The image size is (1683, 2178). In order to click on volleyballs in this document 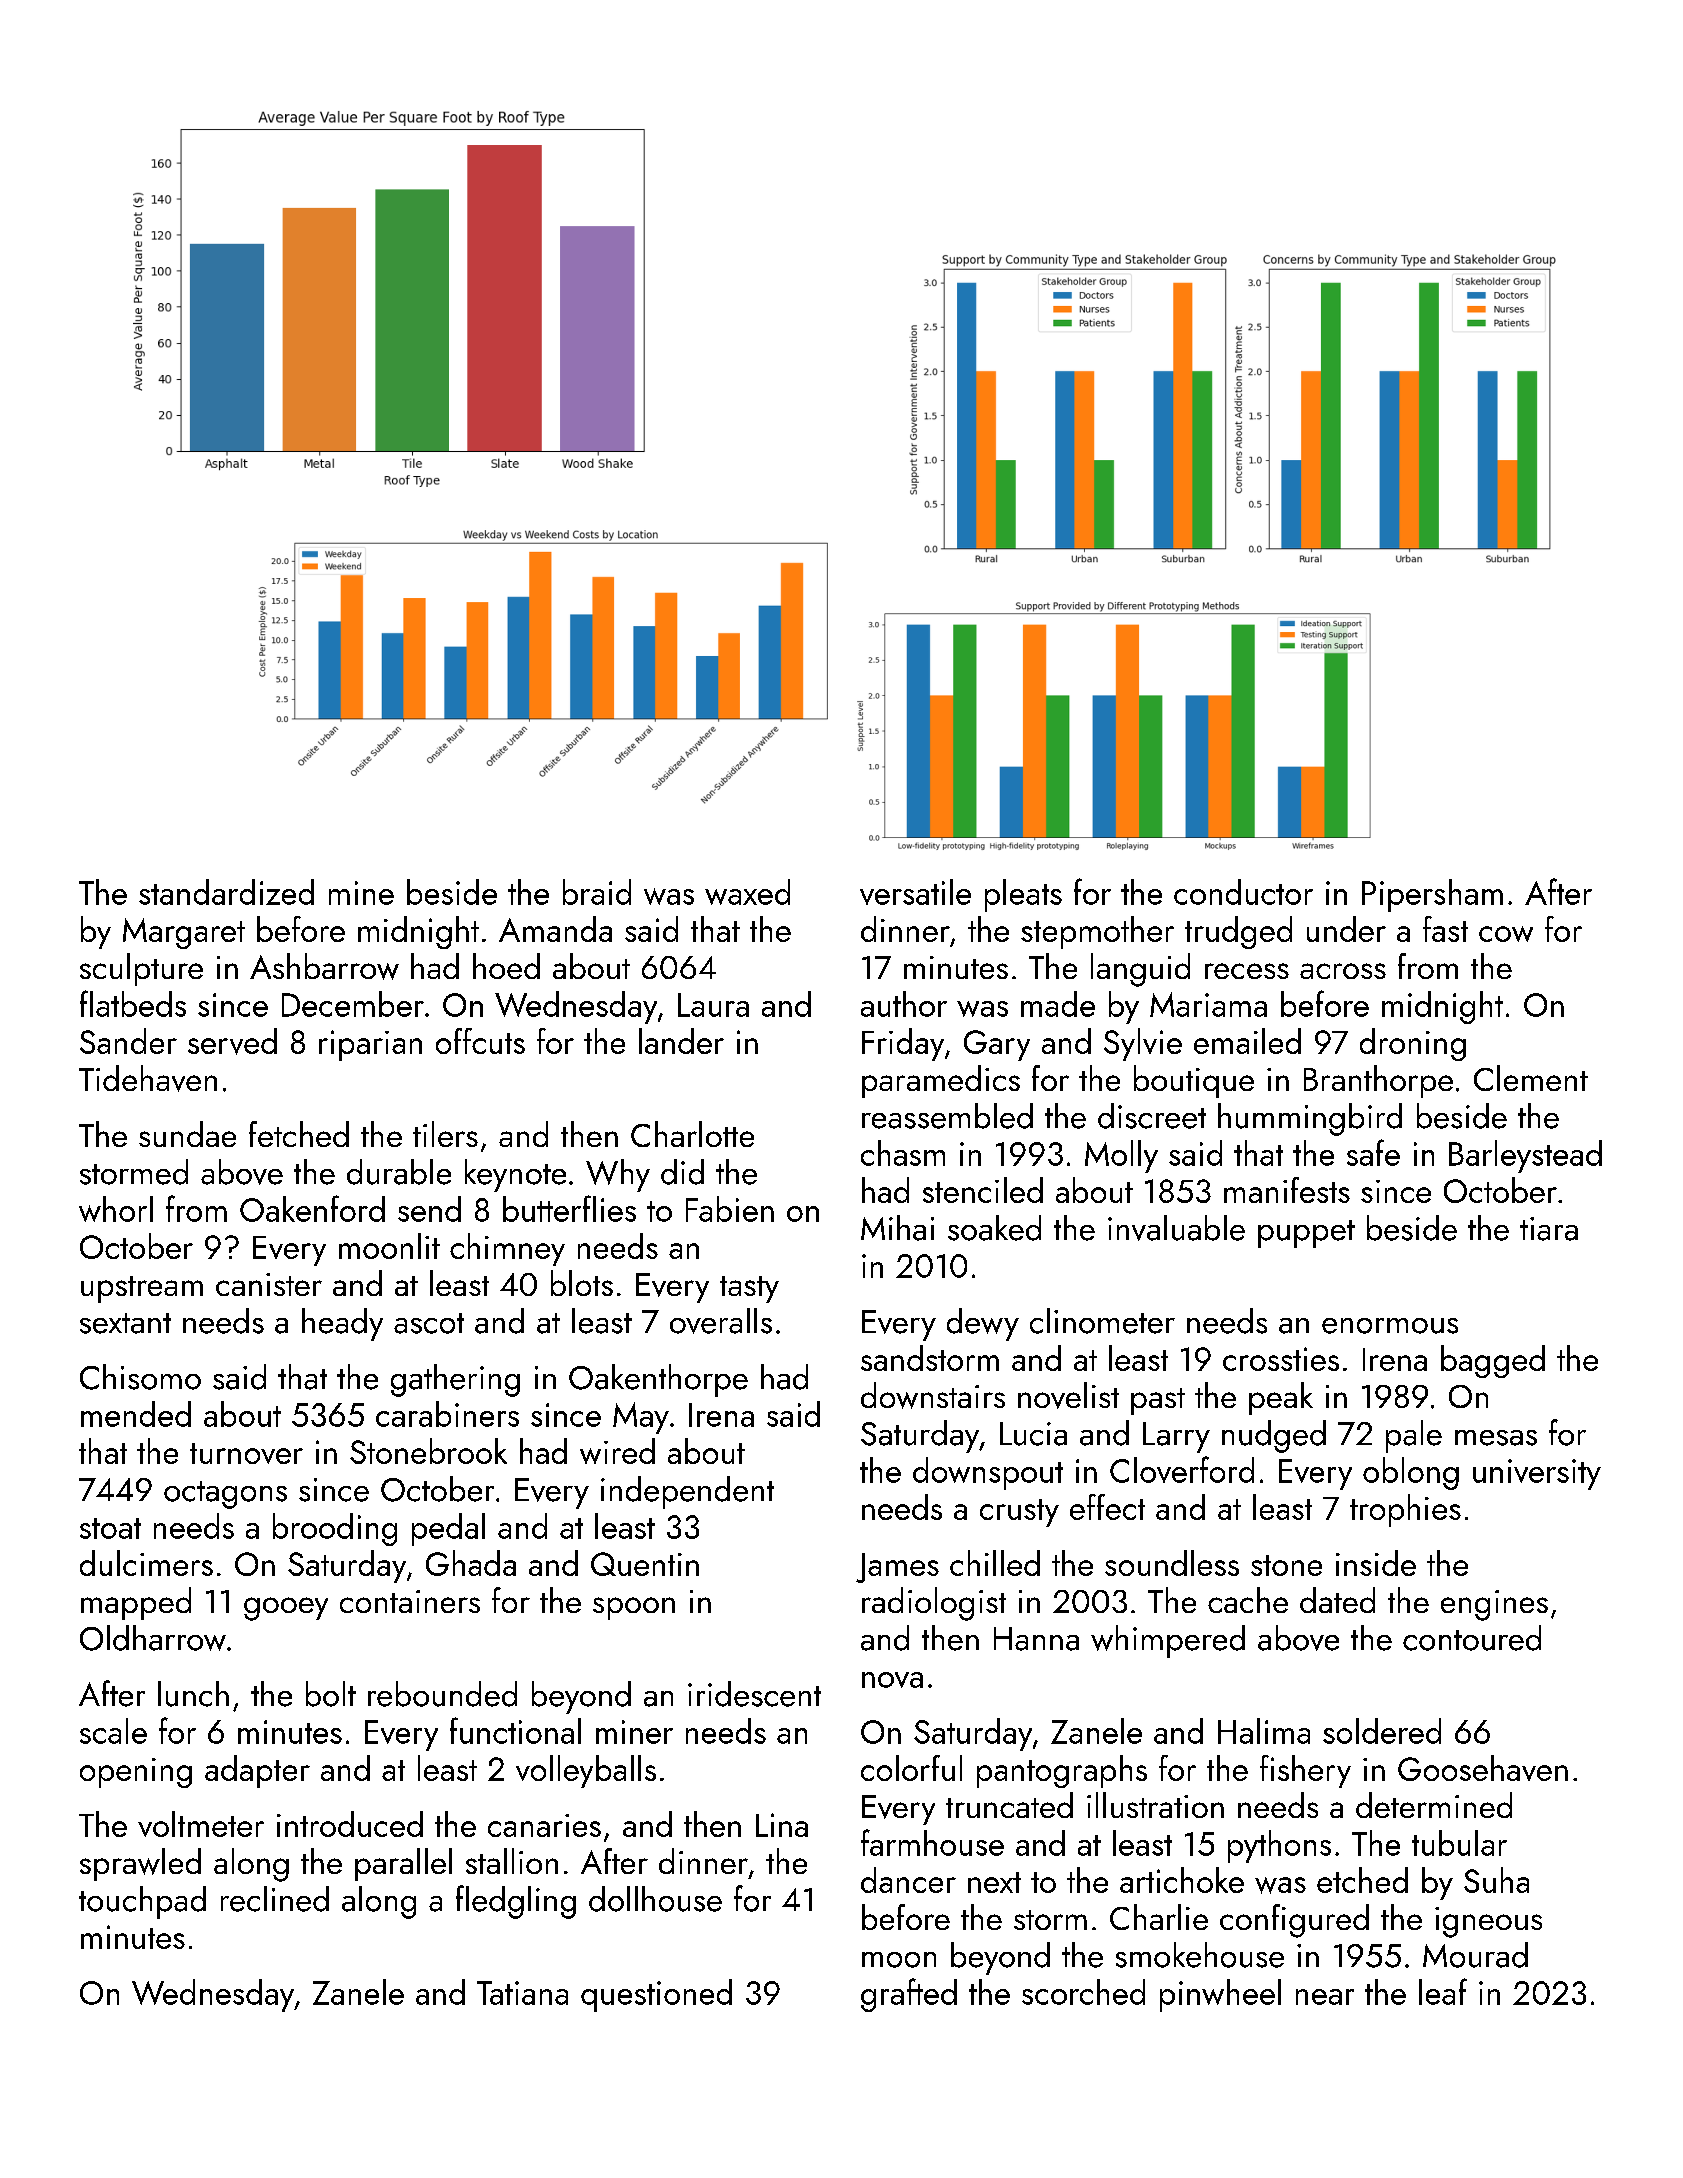, I will do `click(586, 1771)`.
